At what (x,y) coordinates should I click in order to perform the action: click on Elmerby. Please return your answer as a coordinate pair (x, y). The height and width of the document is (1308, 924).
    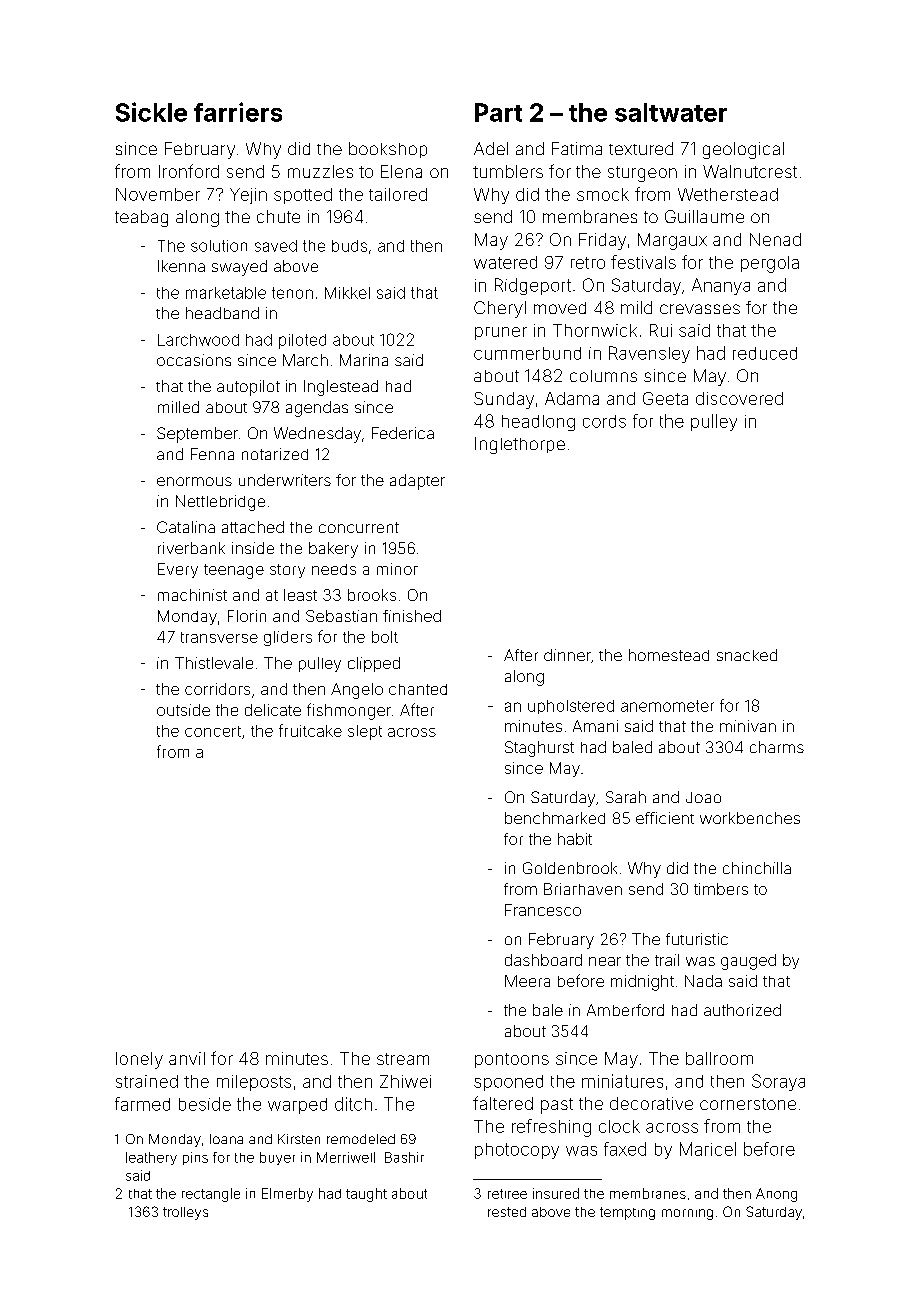
    Looking at the image, I should click on (287, 1195).
